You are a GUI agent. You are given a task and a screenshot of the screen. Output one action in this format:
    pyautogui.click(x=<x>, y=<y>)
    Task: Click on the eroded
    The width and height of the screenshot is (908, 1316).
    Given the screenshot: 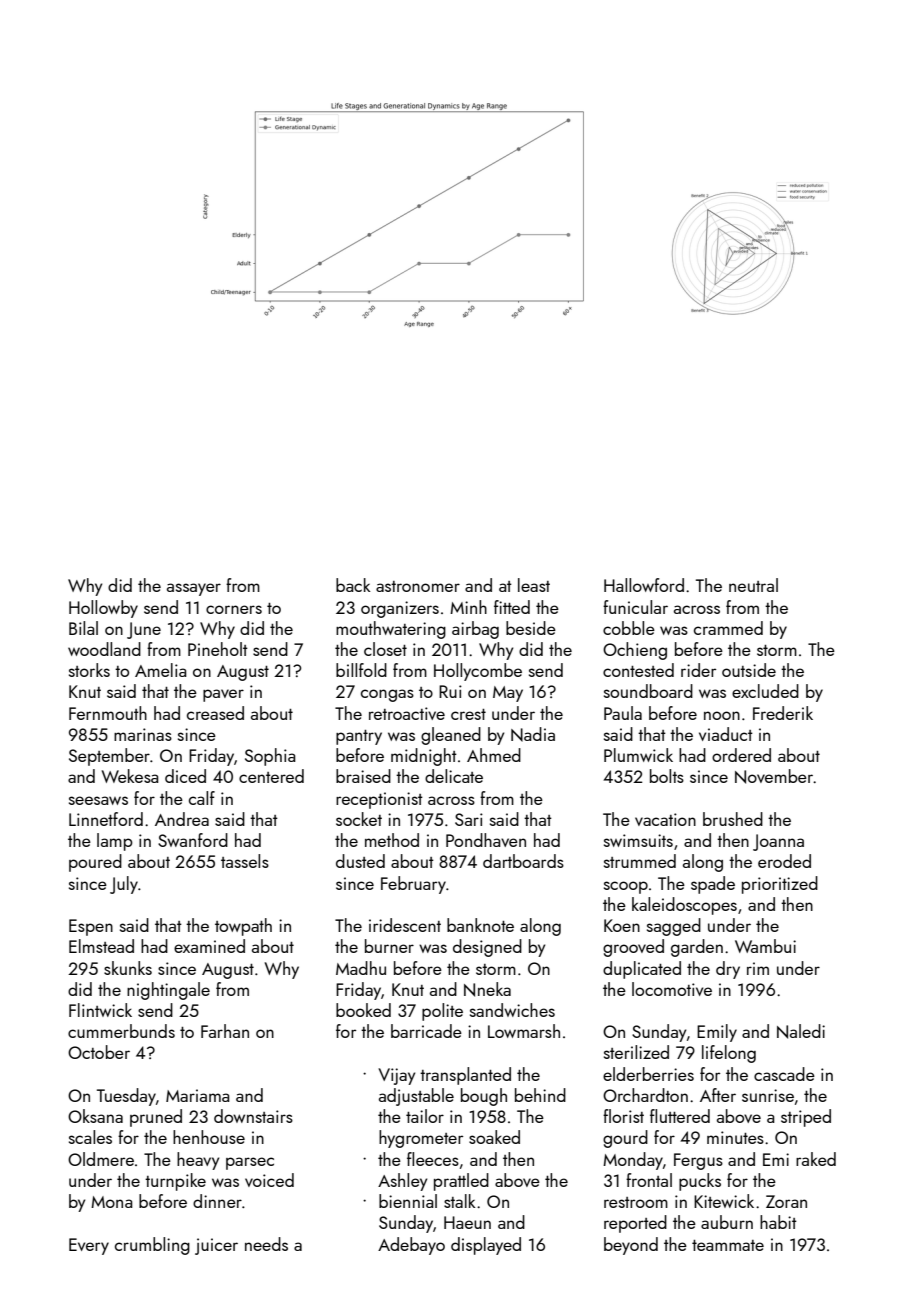 What is the action you would take?
    pyautogui.click(x=784, y=861)
